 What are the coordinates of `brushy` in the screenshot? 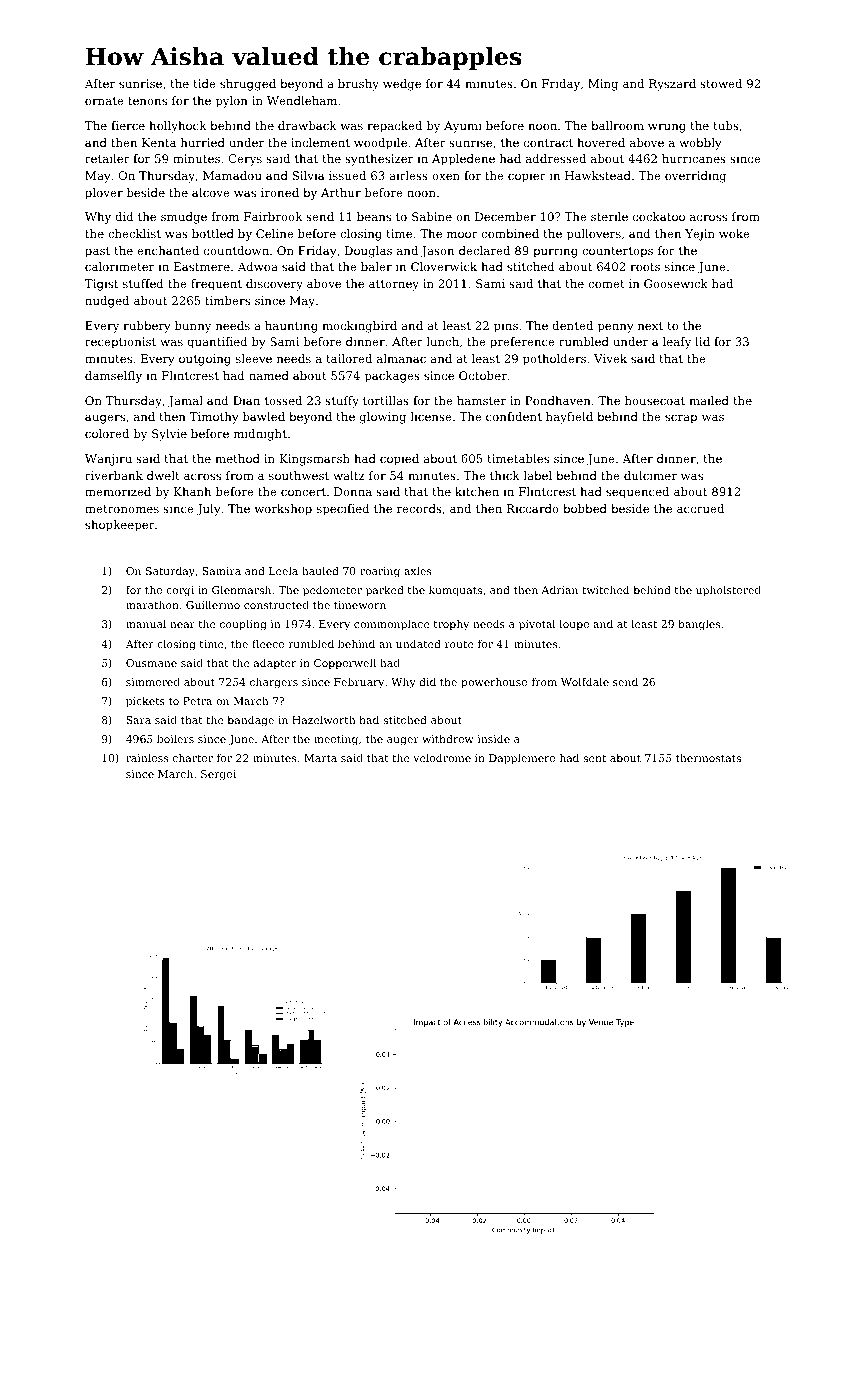 It's located at (358, 85).
